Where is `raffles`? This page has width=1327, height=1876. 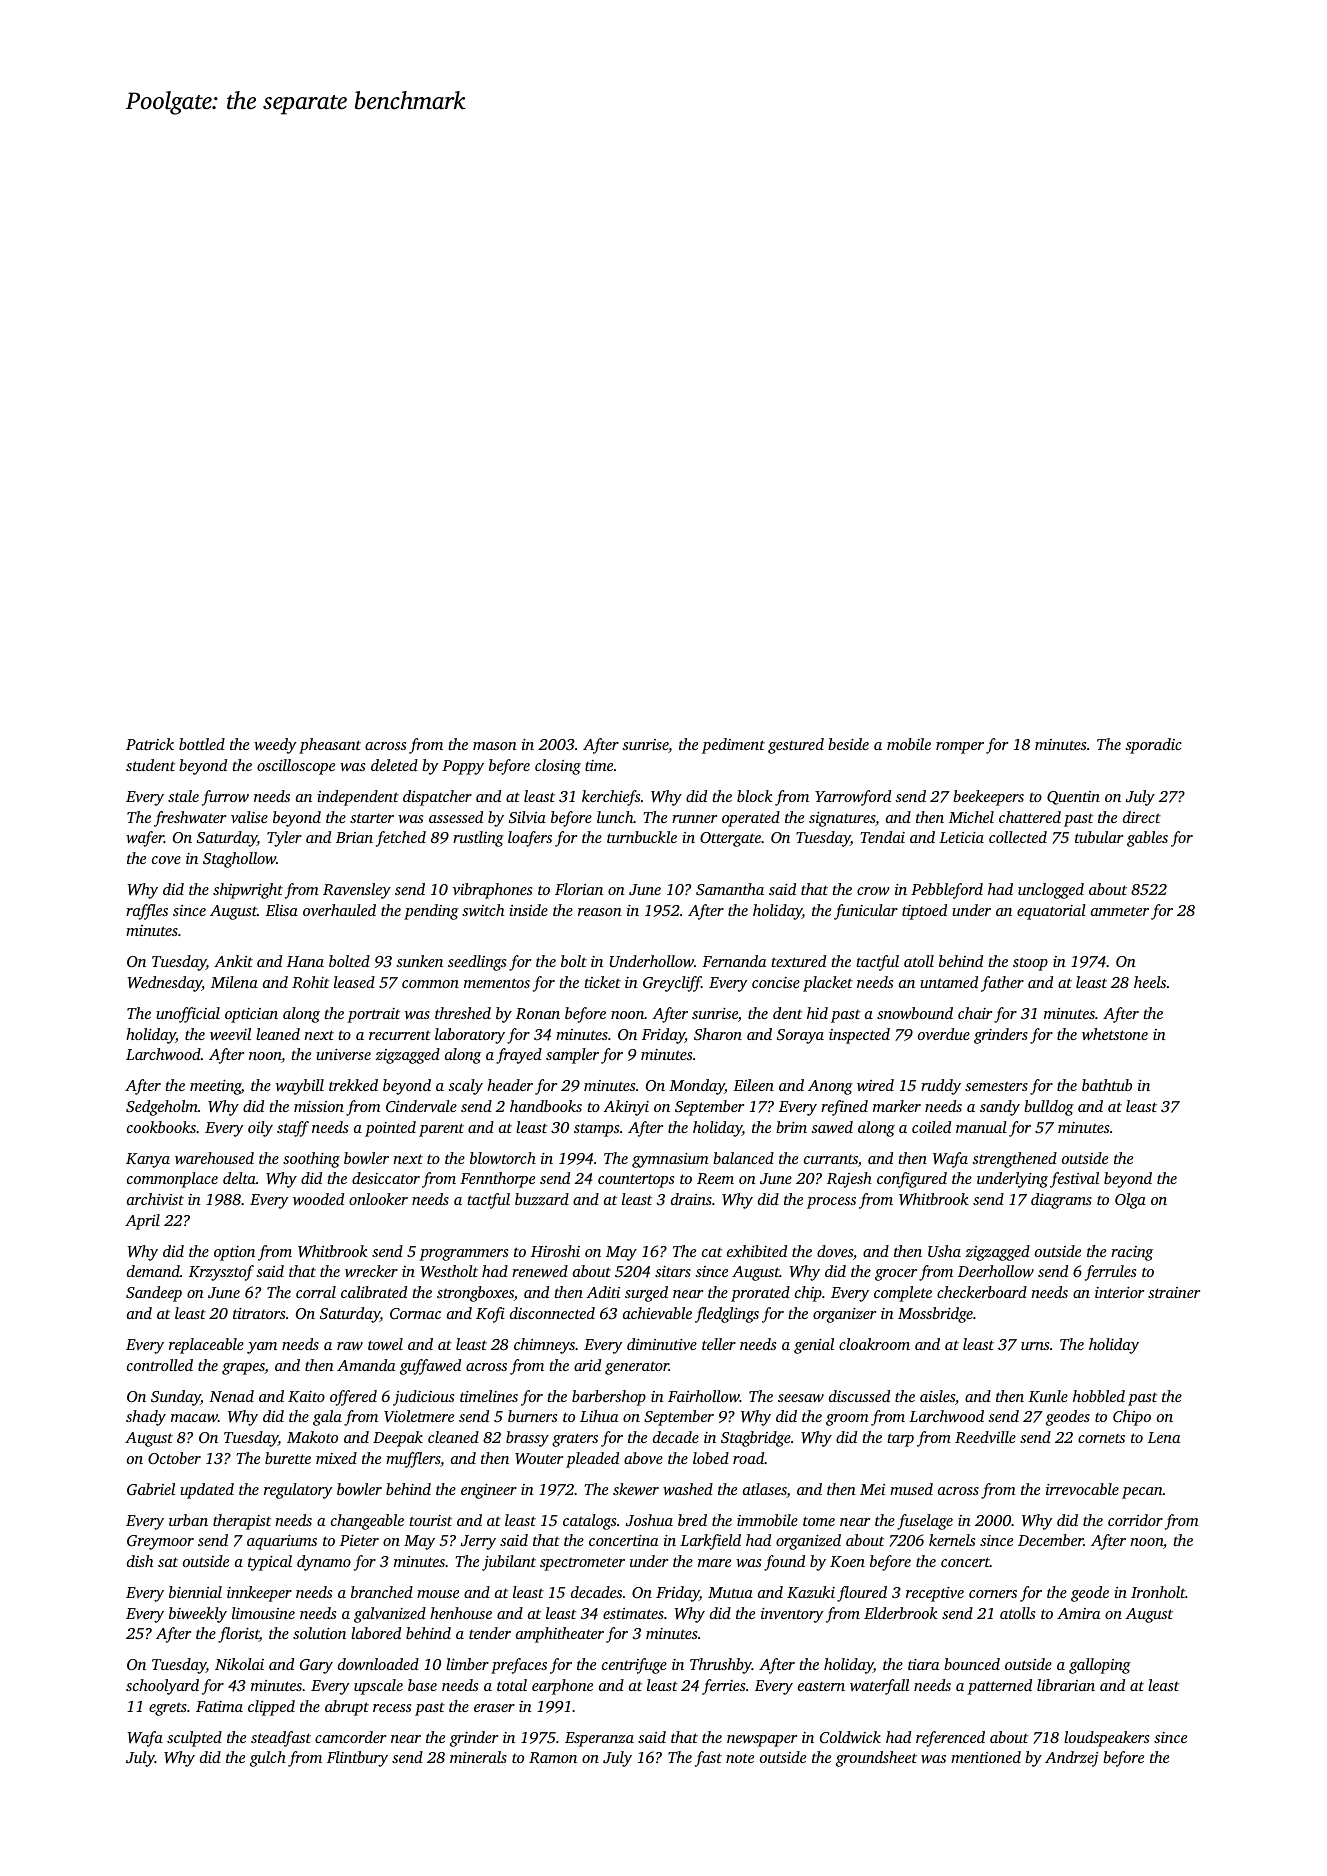 raffles is located at coordinates (147, 912).
